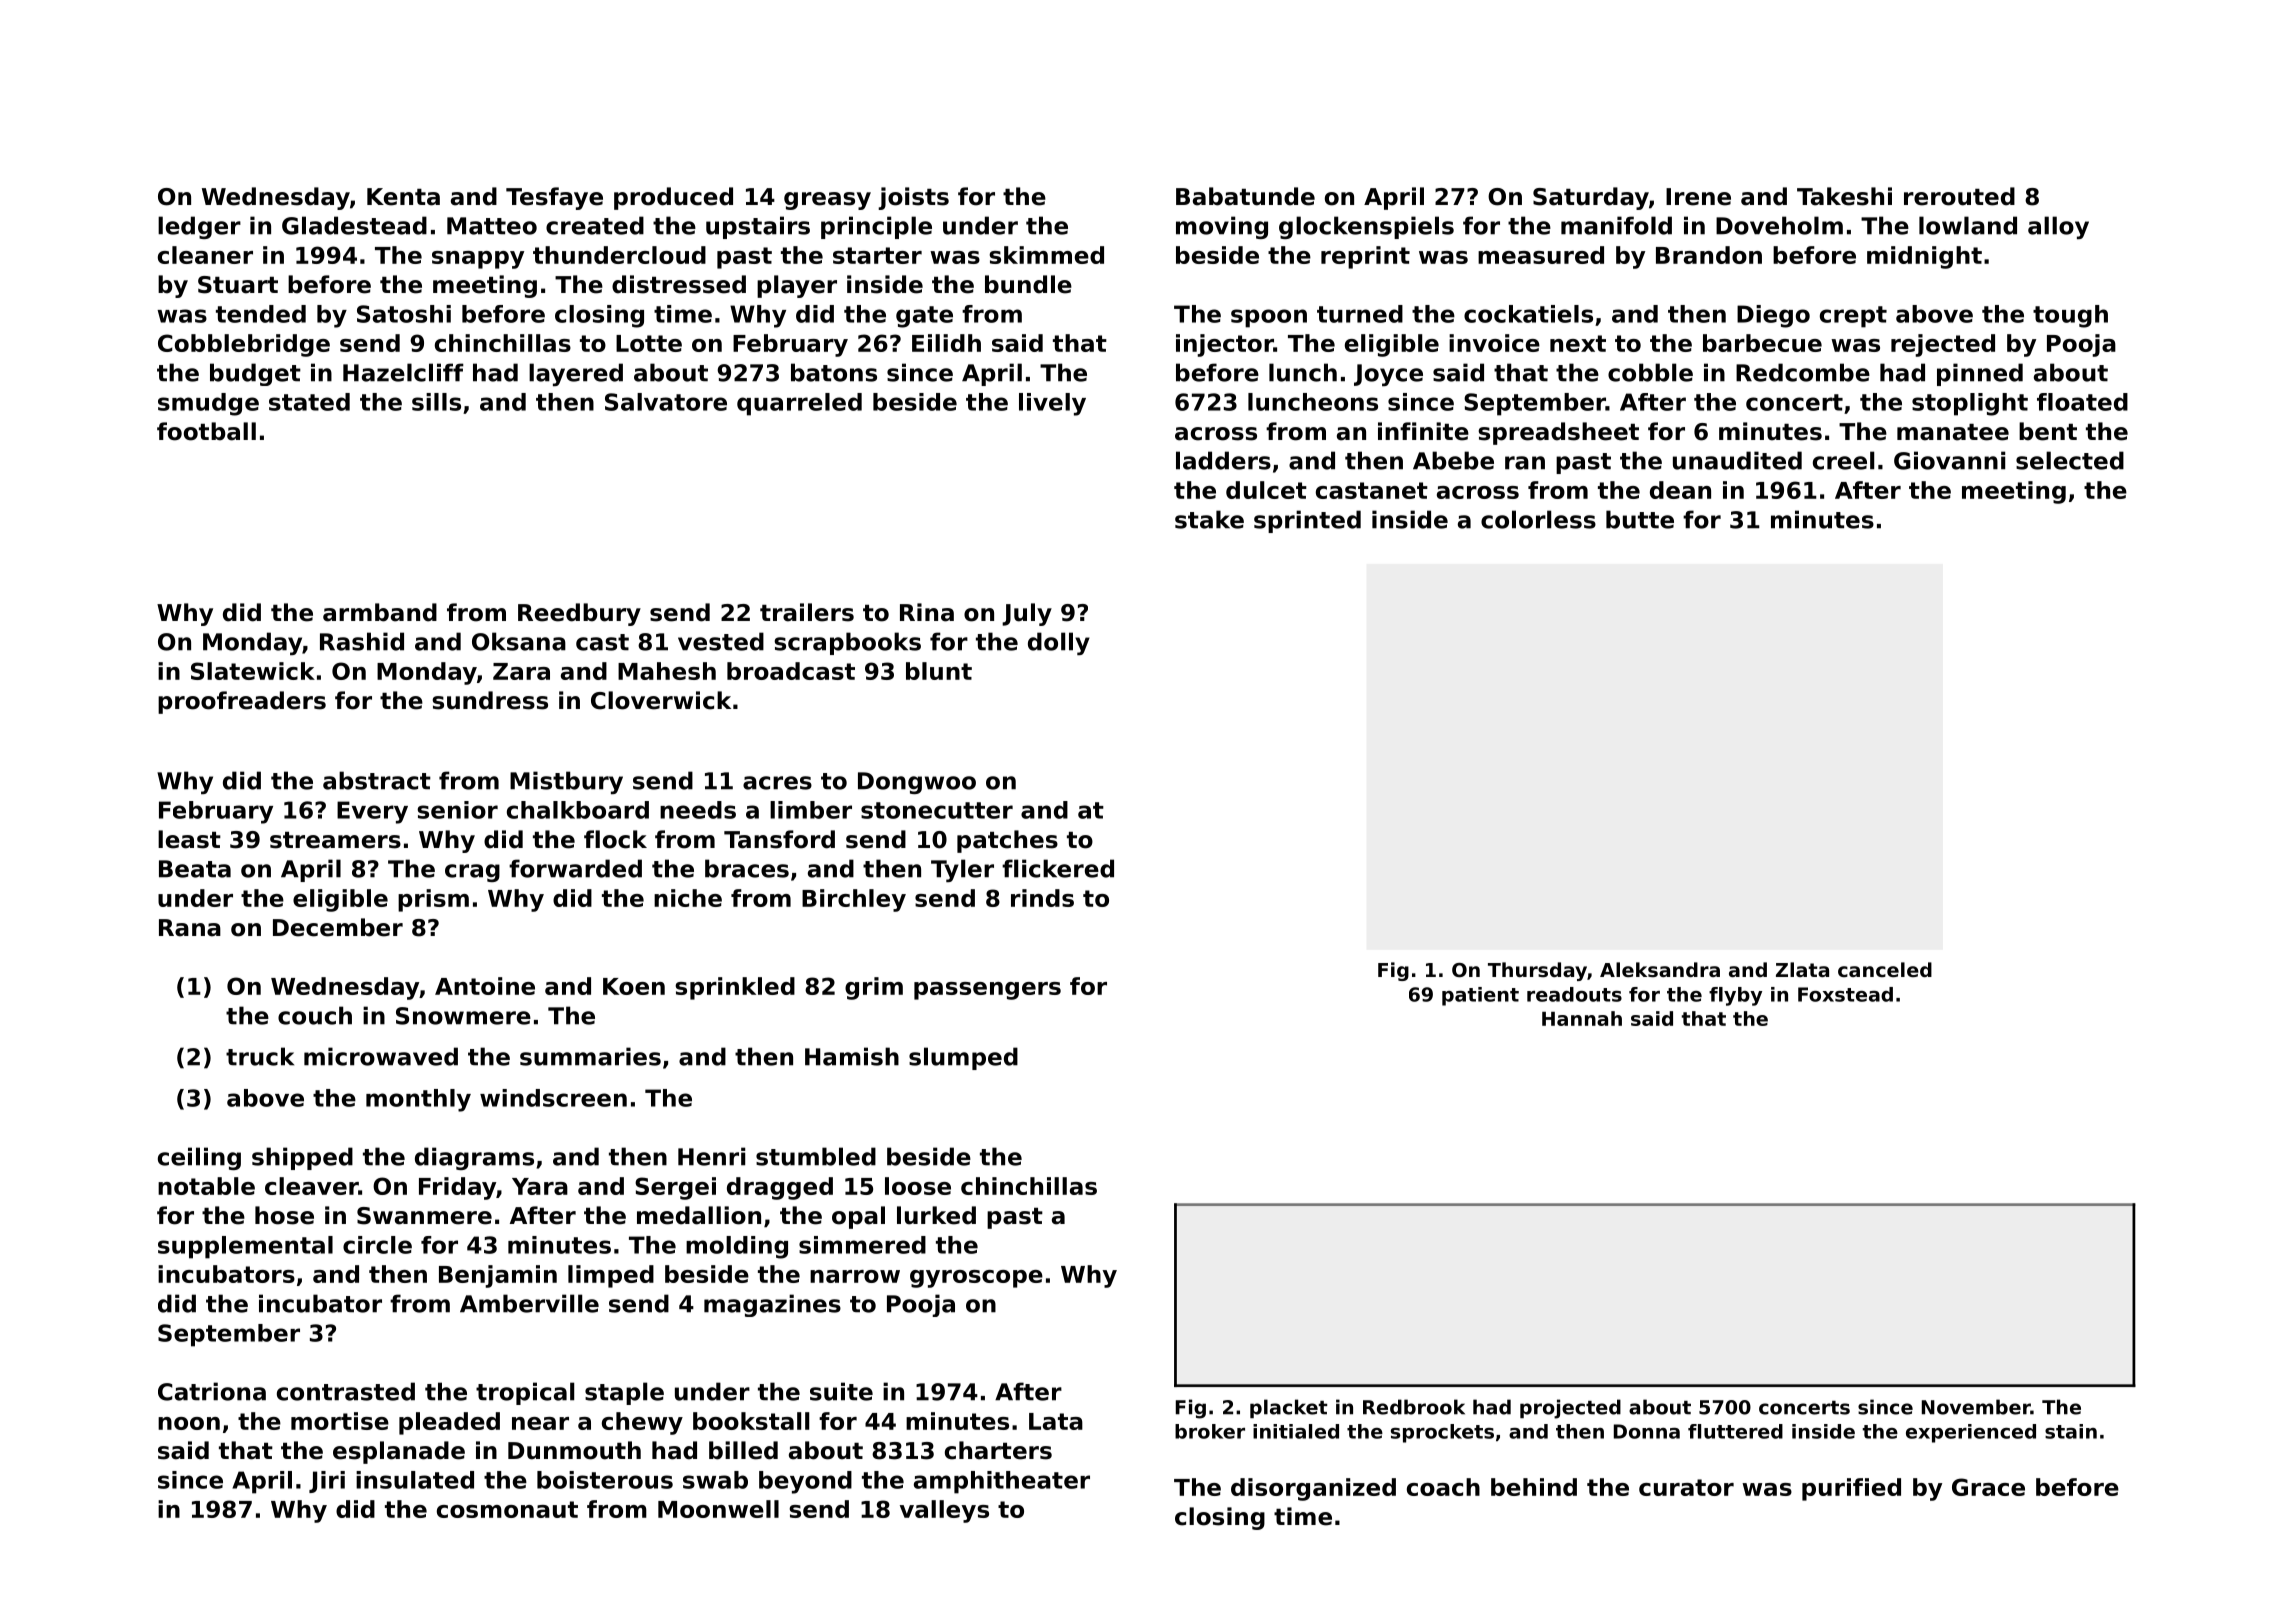 This screenshot has height=1620, width=2292. Describe the element at coordinates (1388, 375) in the screenshot. I see `Joyce` at that location.
